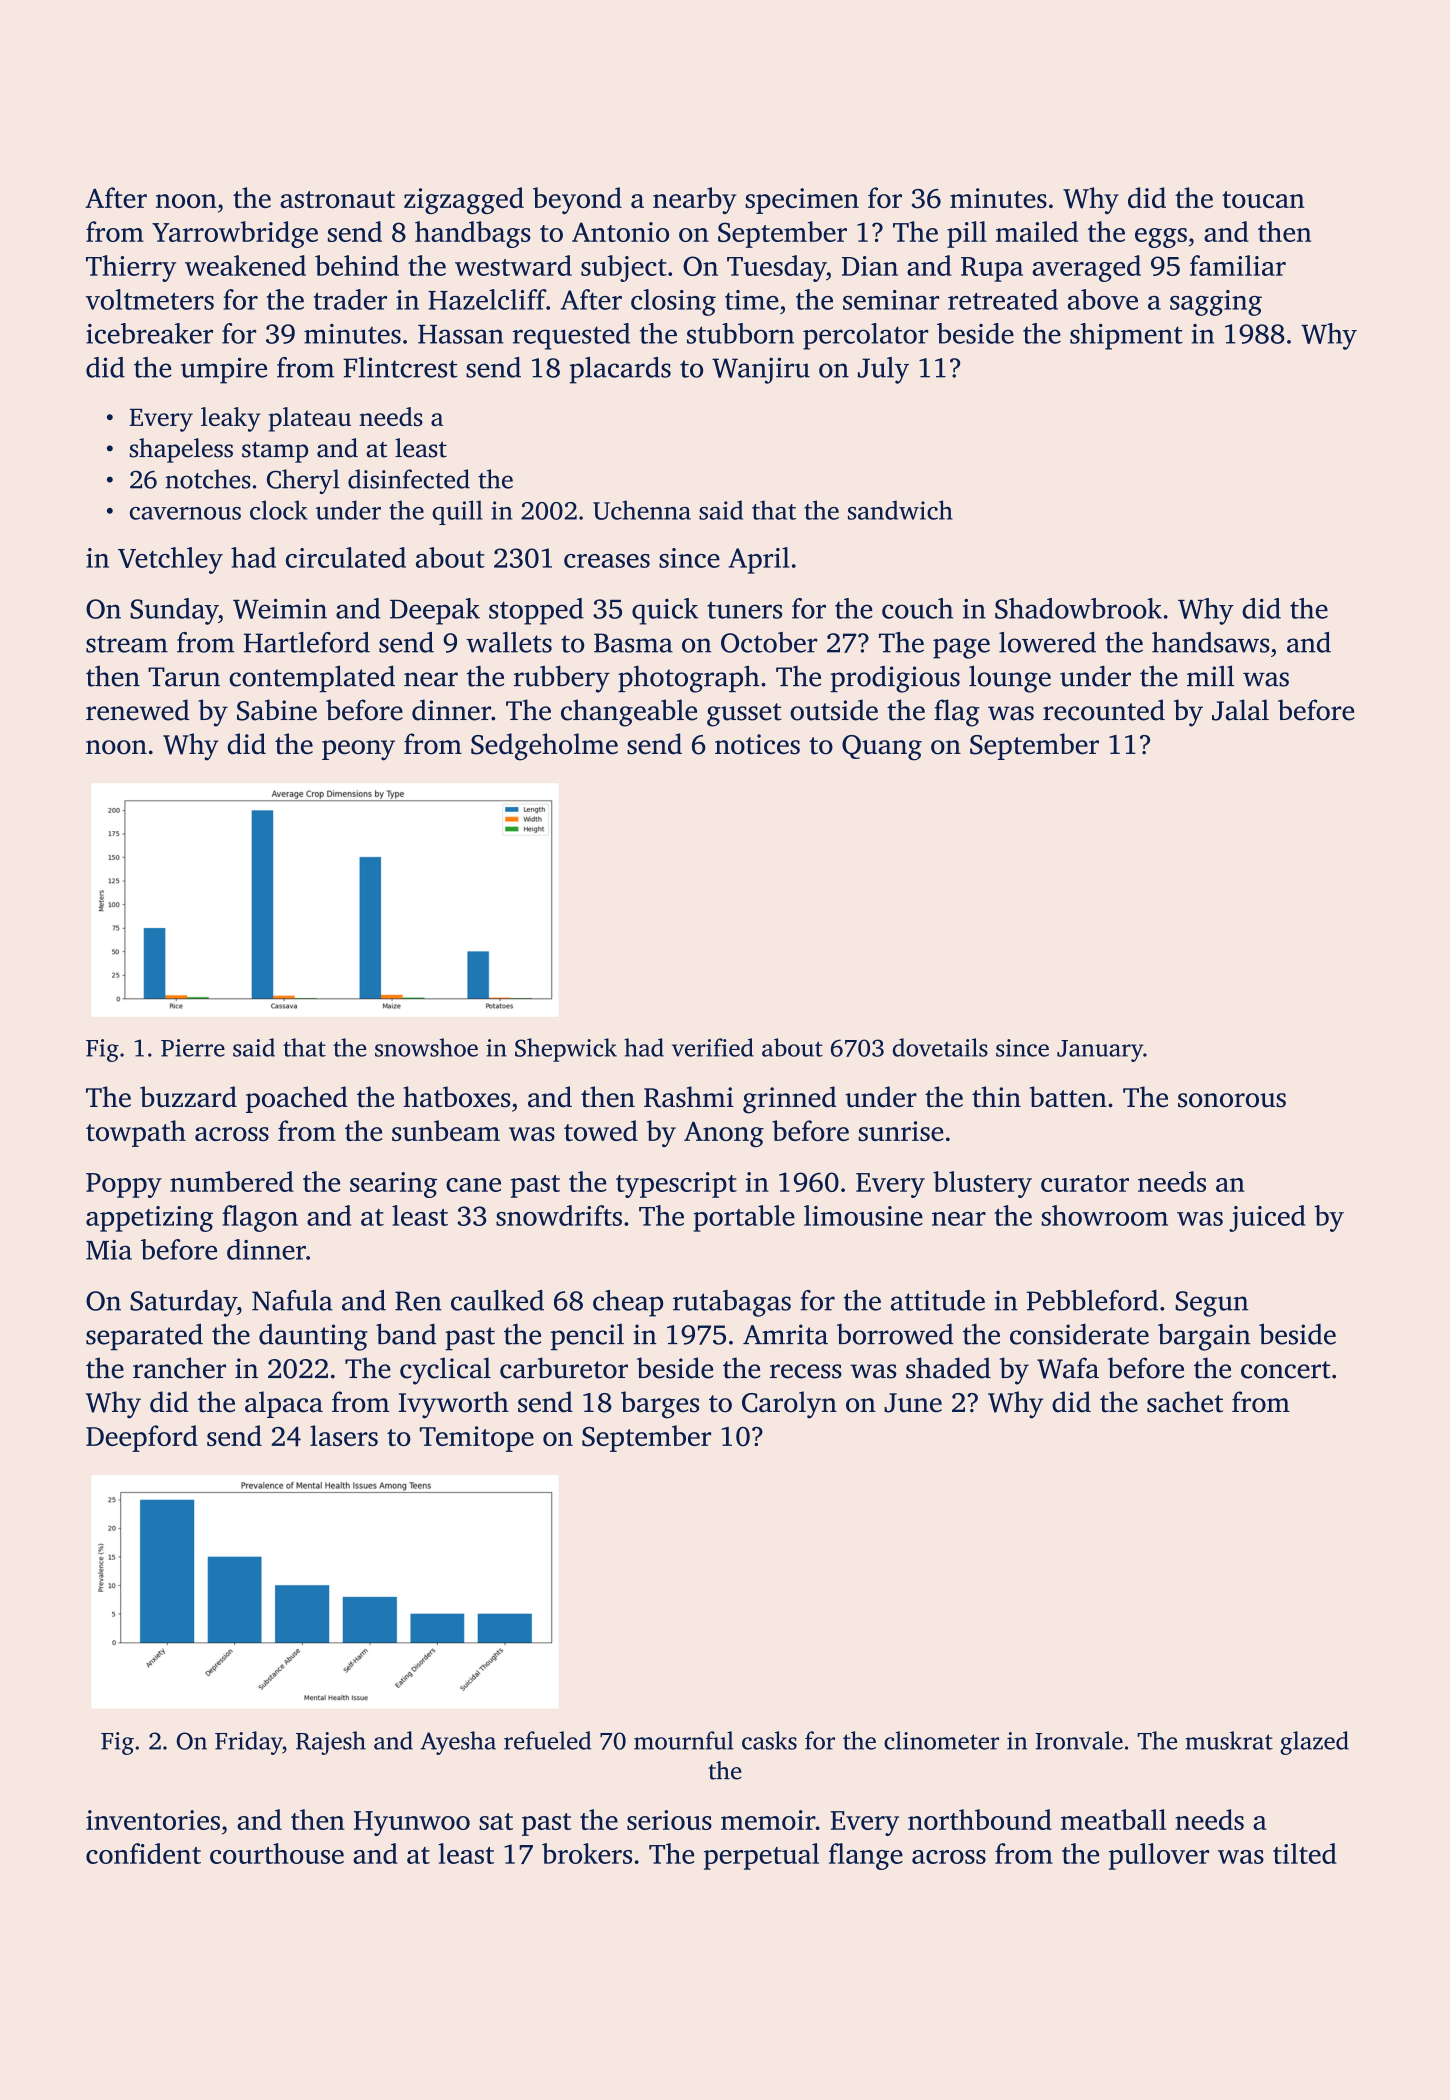 Image resolution: width=1450 pixels, height=2100 pixels. What do you see at coordinates (1104, 710) in the image?
I see `recounted` at bounding box center [1104, 710].
